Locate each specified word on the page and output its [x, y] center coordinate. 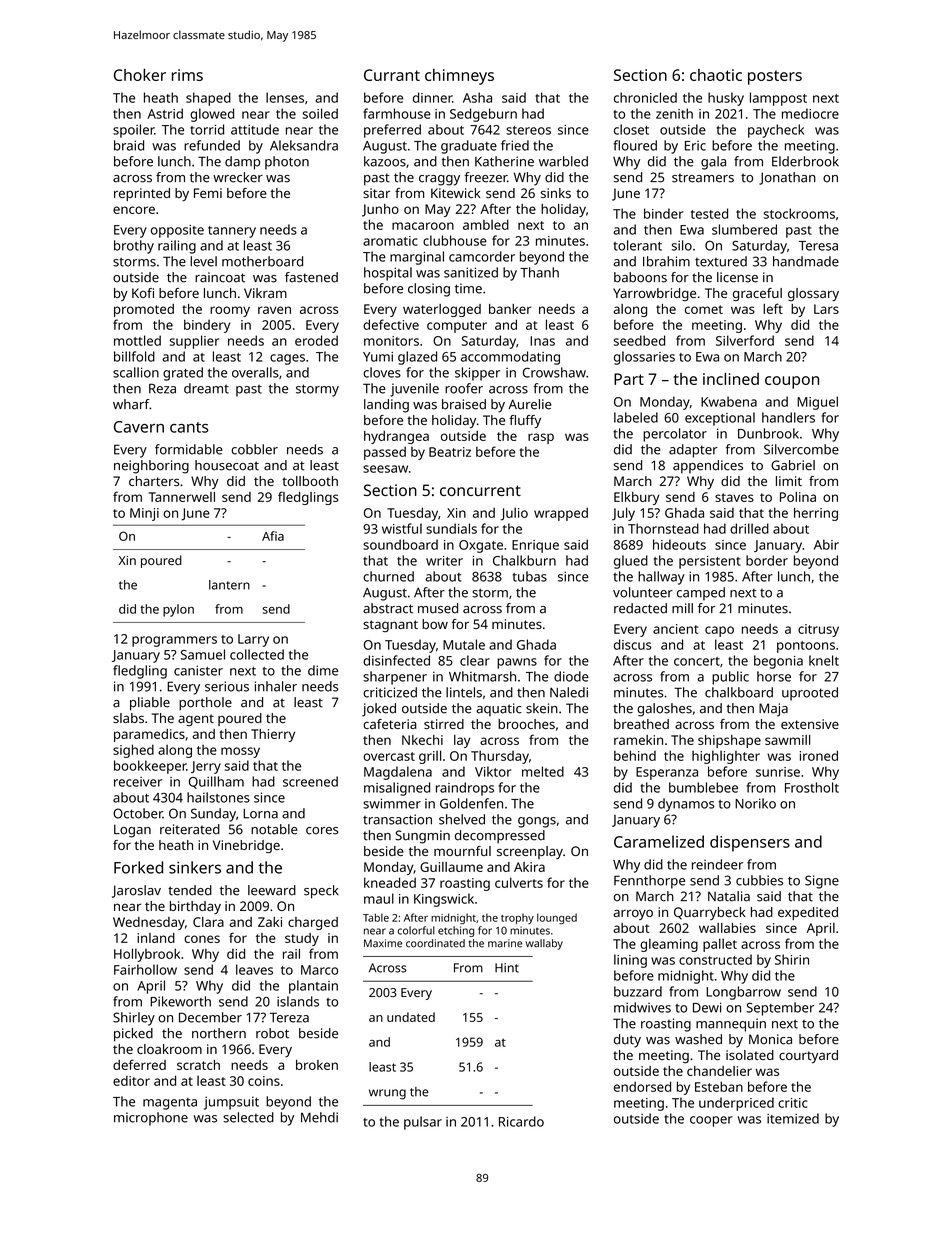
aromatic [390, 241]
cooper [711, 1121]
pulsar [423, 1123]
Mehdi [319, 1117]
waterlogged [442, 310]
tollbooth [310, 481]
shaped [208, 99]
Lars [826, 309]
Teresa [818, 246]
